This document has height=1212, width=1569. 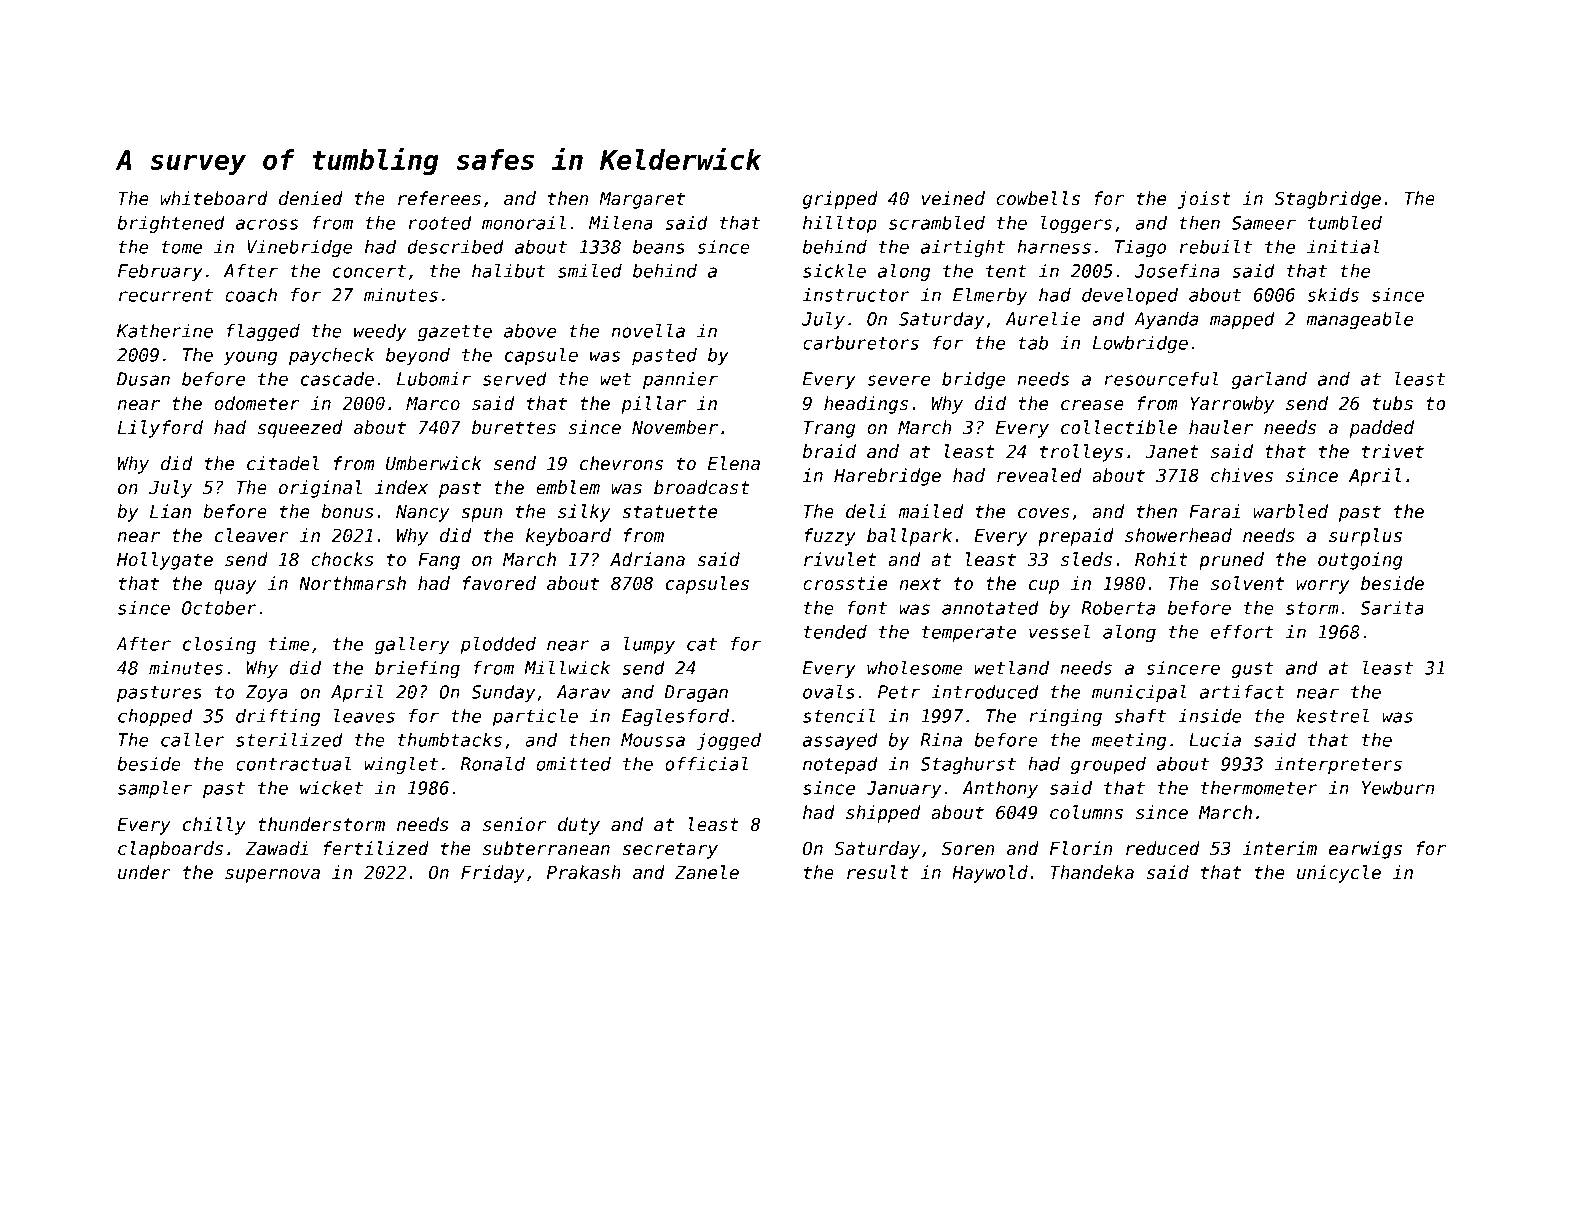 I want to click on manageable, so click(x=1359, y=320).
